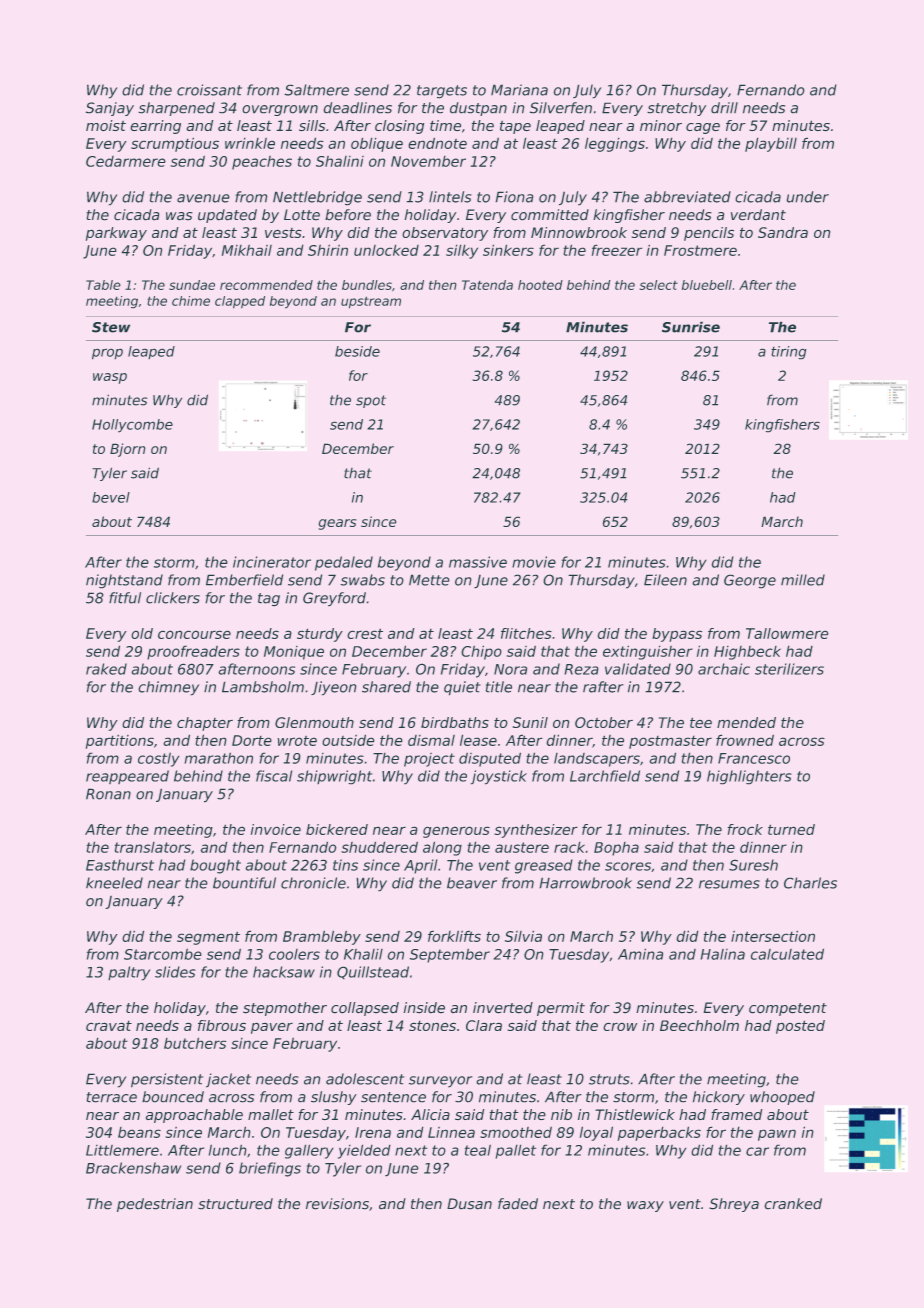  I want to click on paltry, so click(129, 973).
